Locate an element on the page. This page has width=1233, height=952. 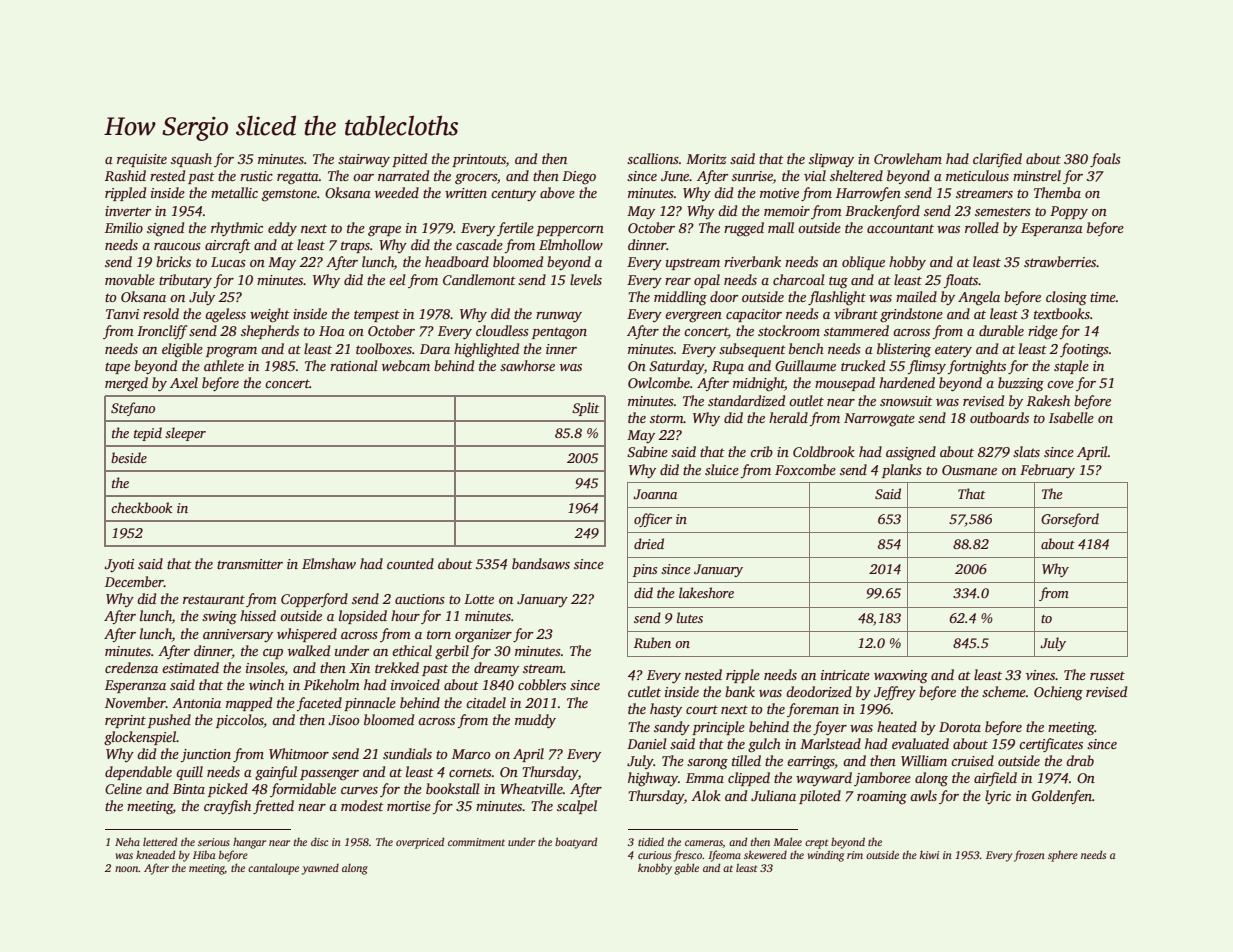
checkbook is located at coordinates (141, 507).
